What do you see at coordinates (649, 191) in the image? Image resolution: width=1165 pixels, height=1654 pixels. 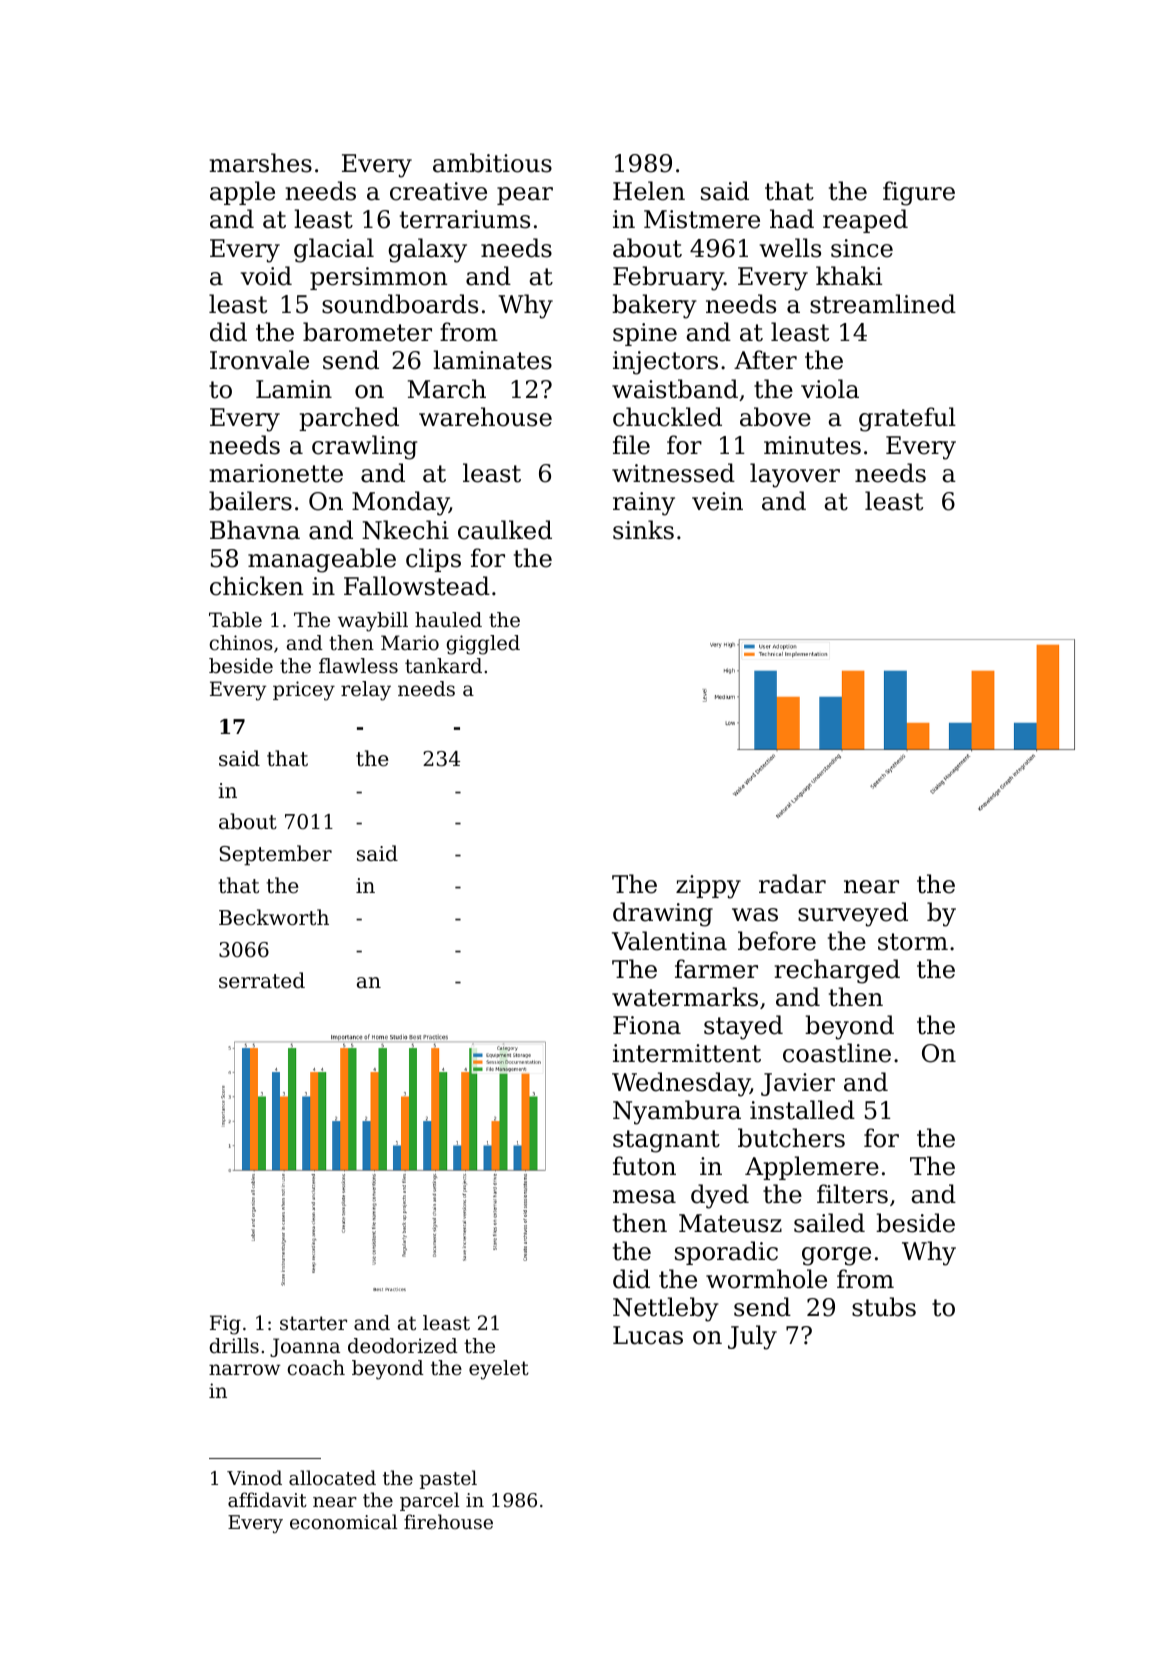 I see `Helen` at bounding box center [649, 191].
